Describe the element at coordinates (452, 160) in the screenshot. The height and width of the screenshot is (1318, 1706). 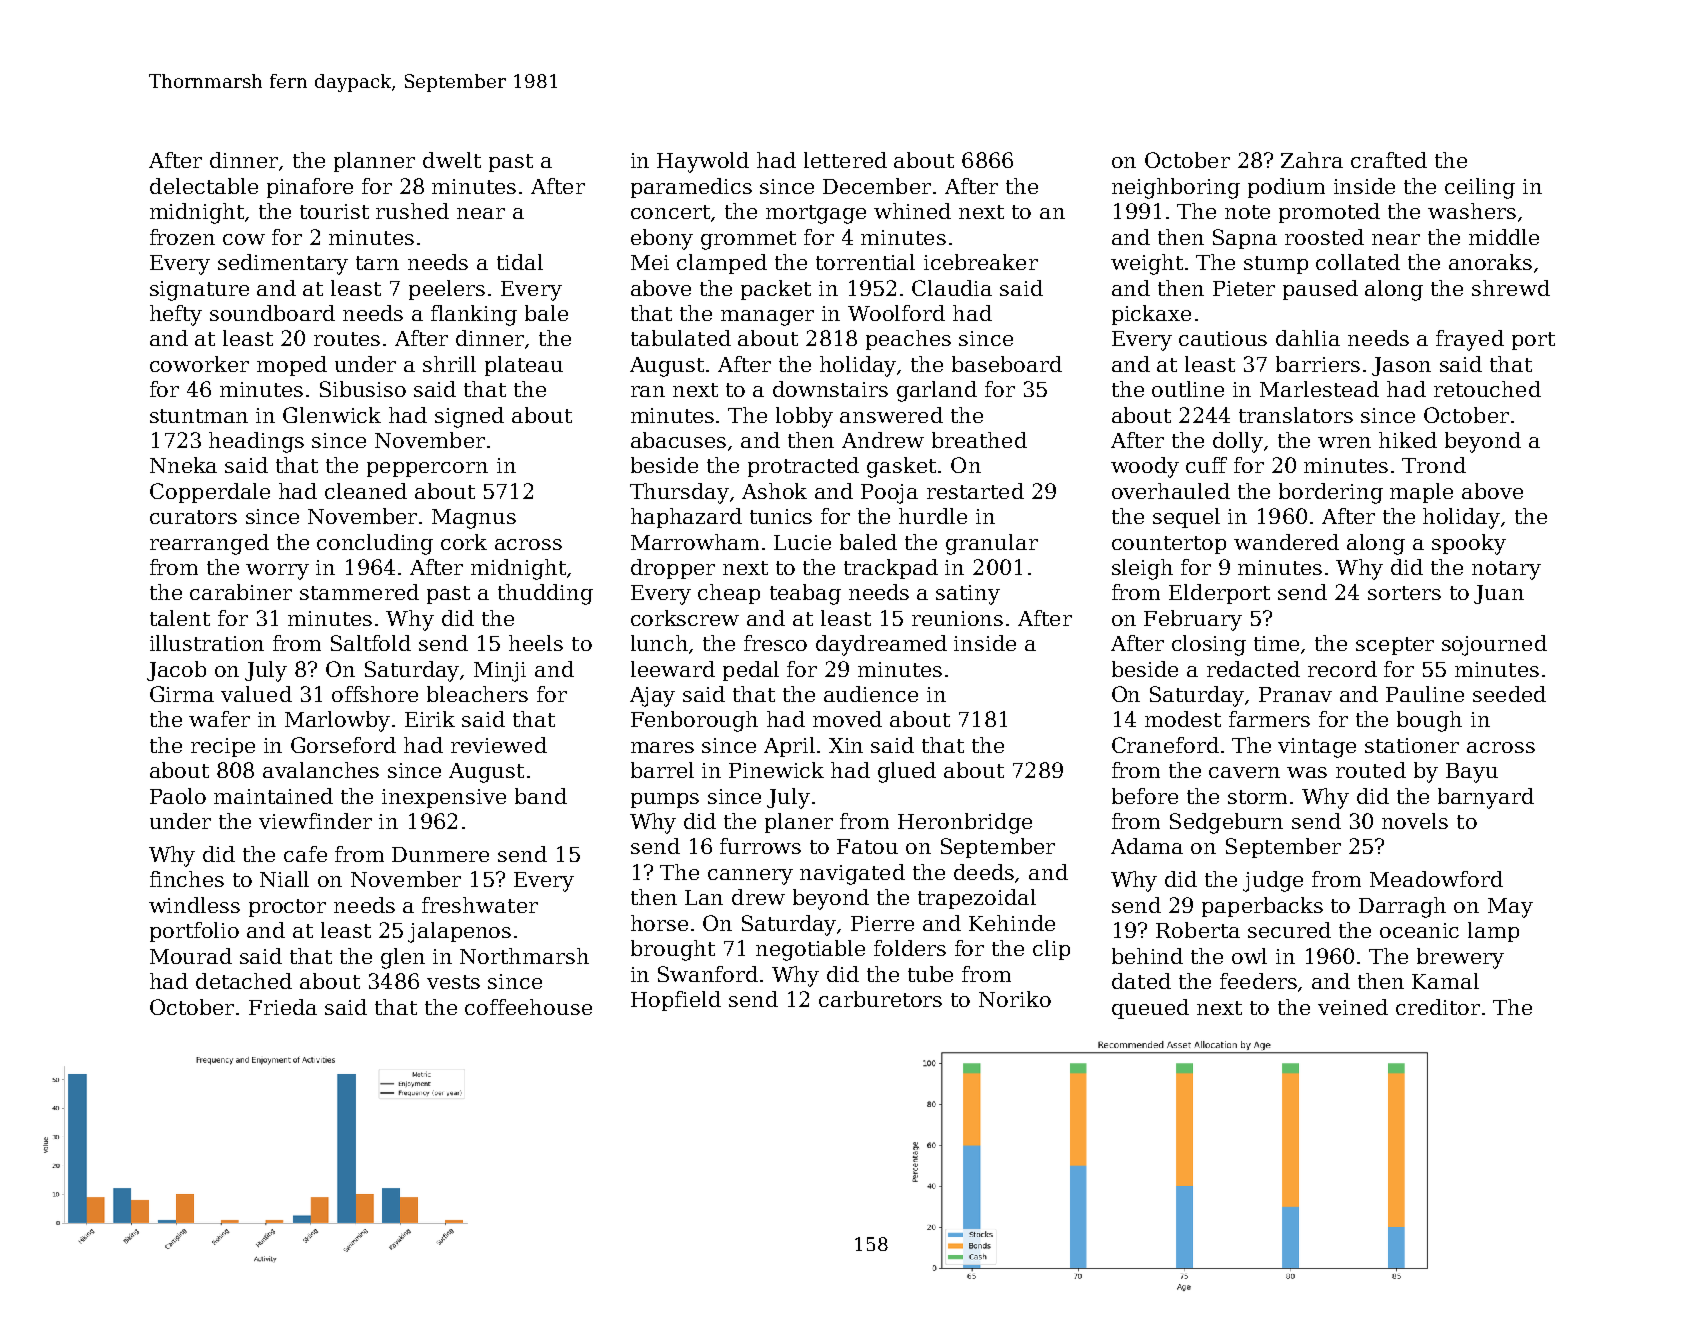
I see `dwelt` at that location.
